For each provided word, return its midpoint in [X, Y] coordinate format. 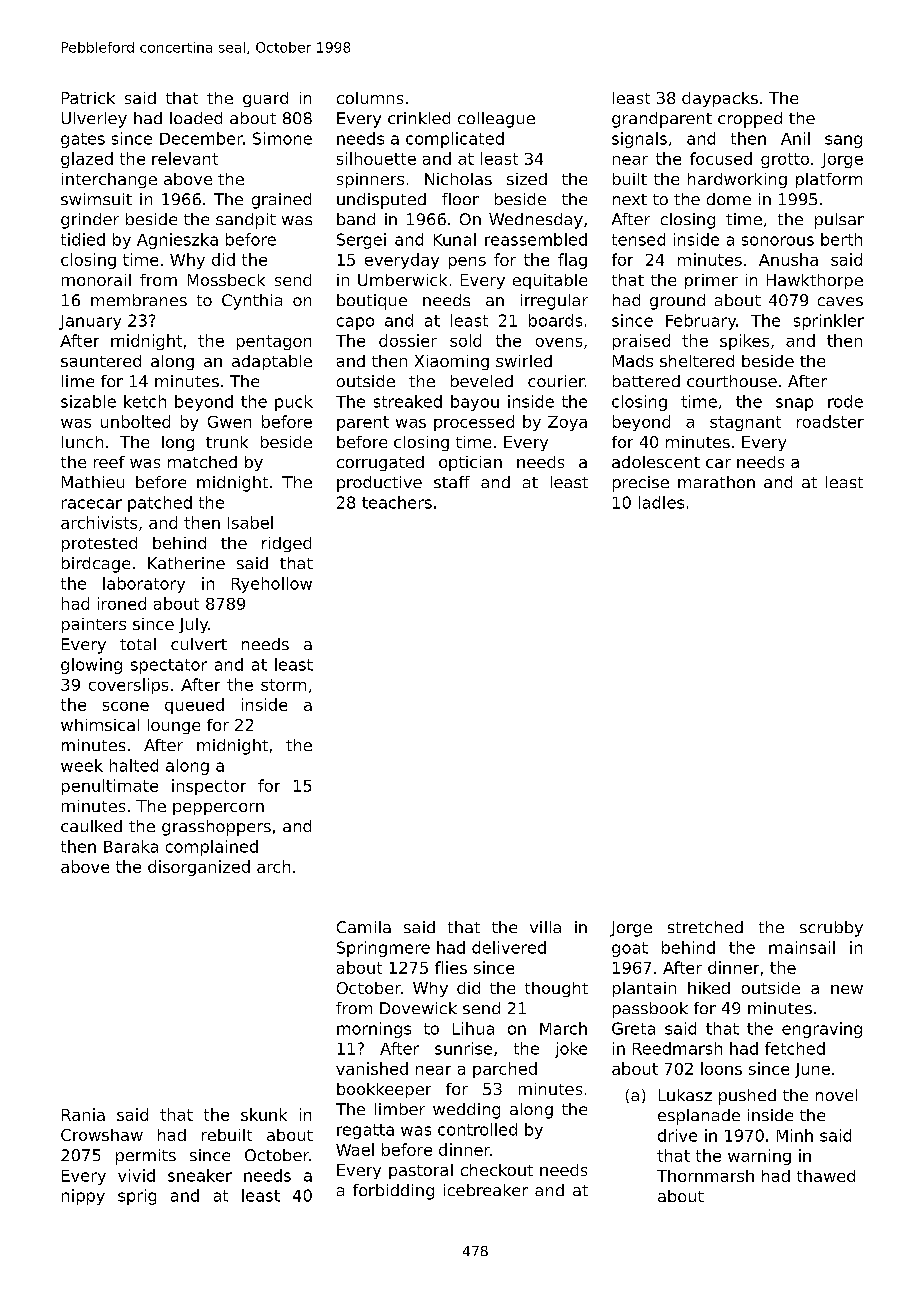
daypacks [720, 99]
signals [639, 140]
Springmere [383, 949]
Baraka [131, 846]
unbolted [135, 421]
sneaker [200, 1175]
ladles [661, 502]
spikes [744, 342]
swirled [524, 361]
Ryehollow [272, 585]
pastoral [421, 1171]
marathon [716, 482]
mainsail [802, 947]
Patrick [88, 98]
